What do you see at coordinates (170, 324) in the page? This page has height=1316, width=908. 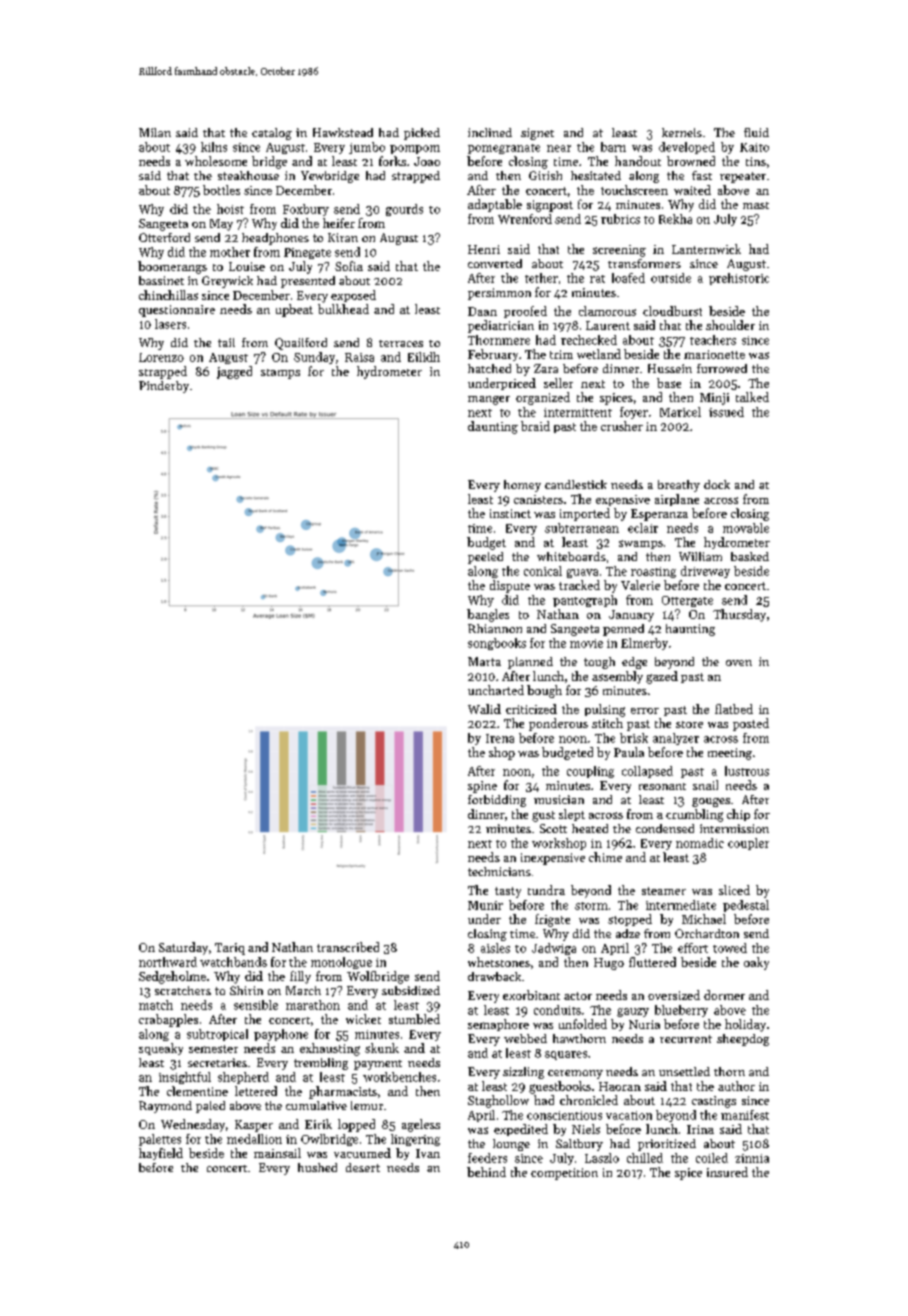 I see `lasers` at bounding box center [170, 324].
